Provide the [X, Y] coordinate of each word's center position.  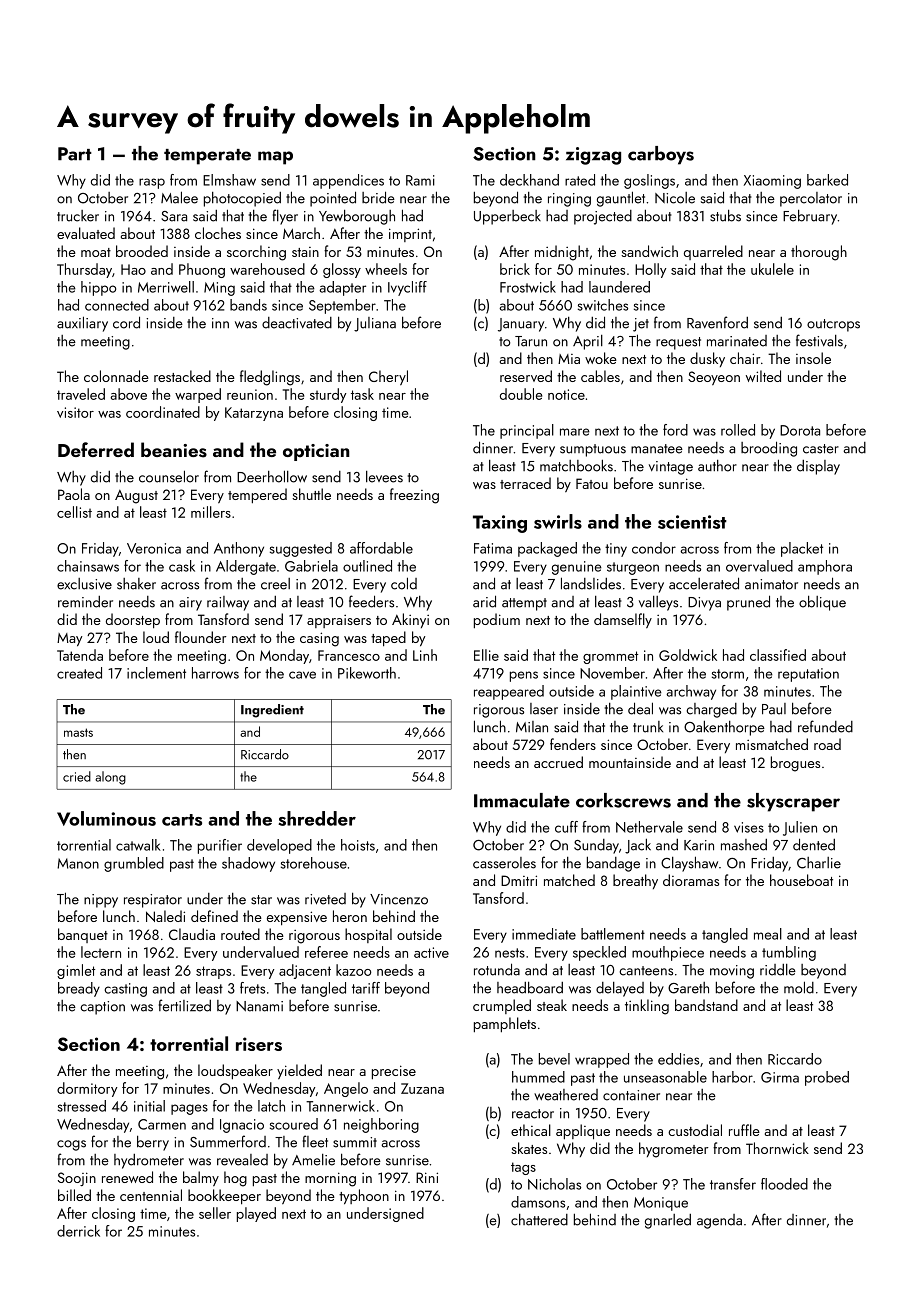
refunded [825, 726]
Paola [74, 494]
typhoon [364, 1197]
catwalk [138, 845]
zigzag [593, 156]
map [275, 158]
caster [821, 449]
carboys [661, 155]
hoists [358, 845]
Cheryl [388, 377]
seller [215, 1213]
